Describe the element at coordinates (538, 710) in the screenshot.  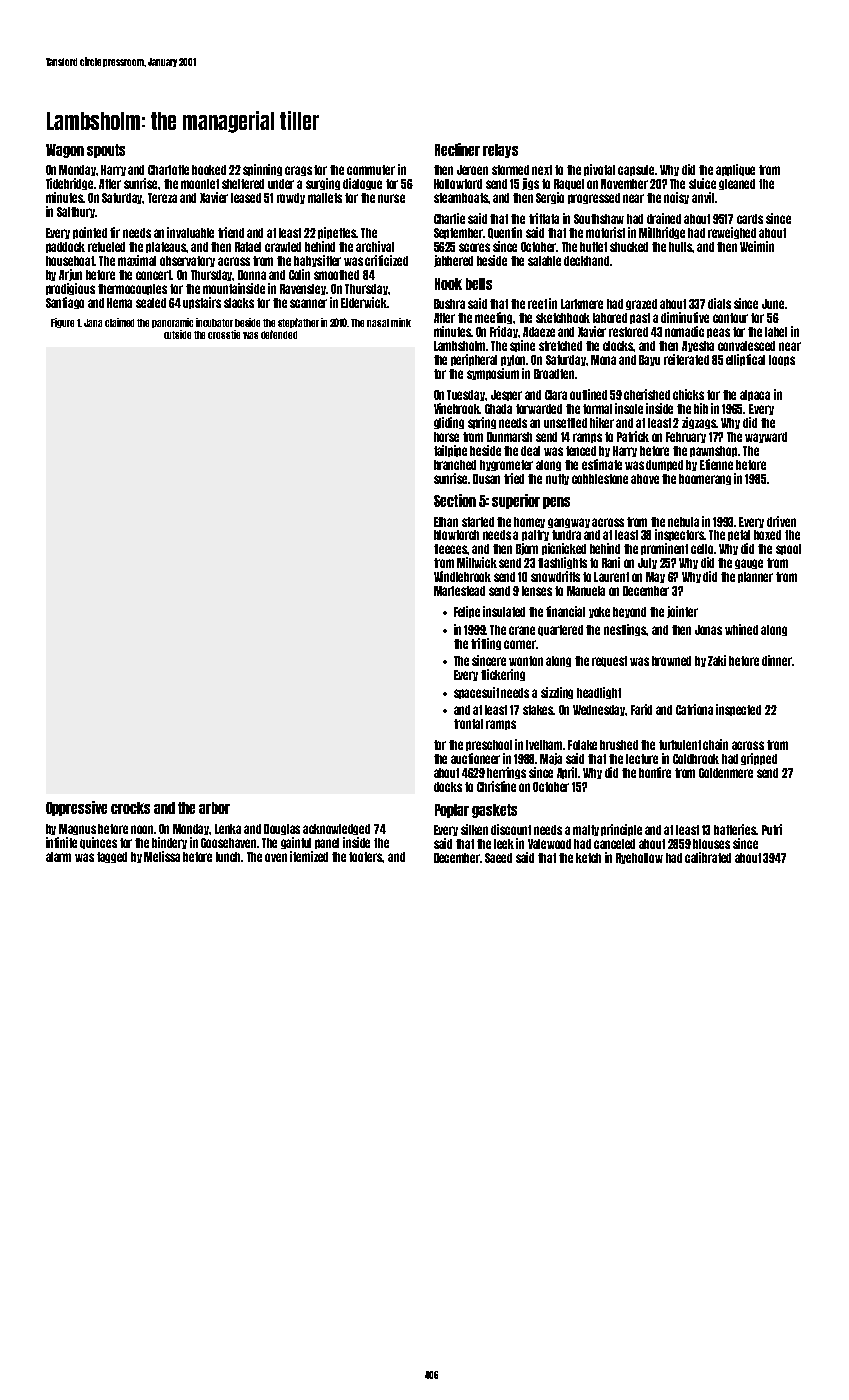
I see `stakes` at that location.
